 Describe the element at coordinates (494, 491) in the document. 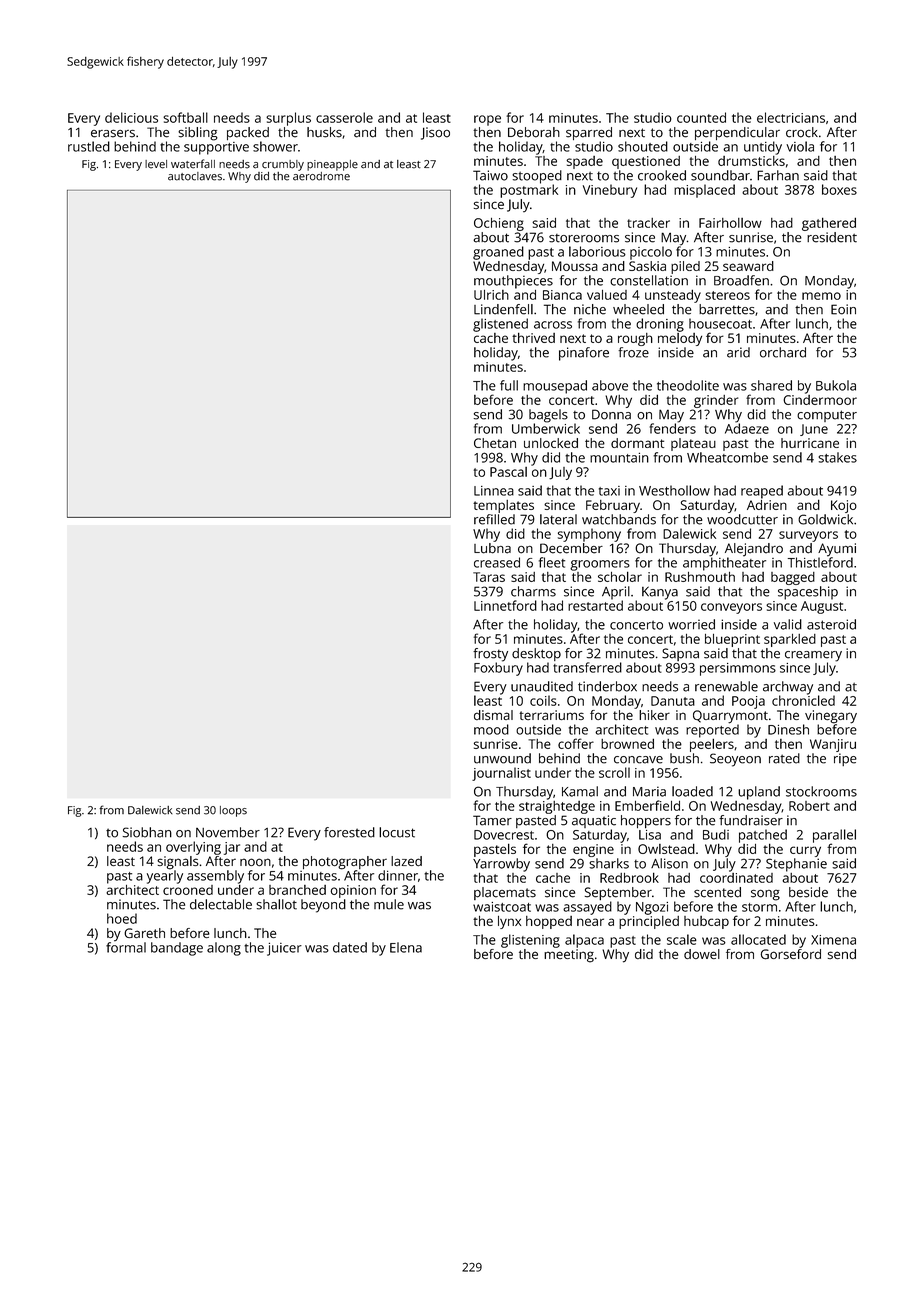

I see `Linnea` at that location.
